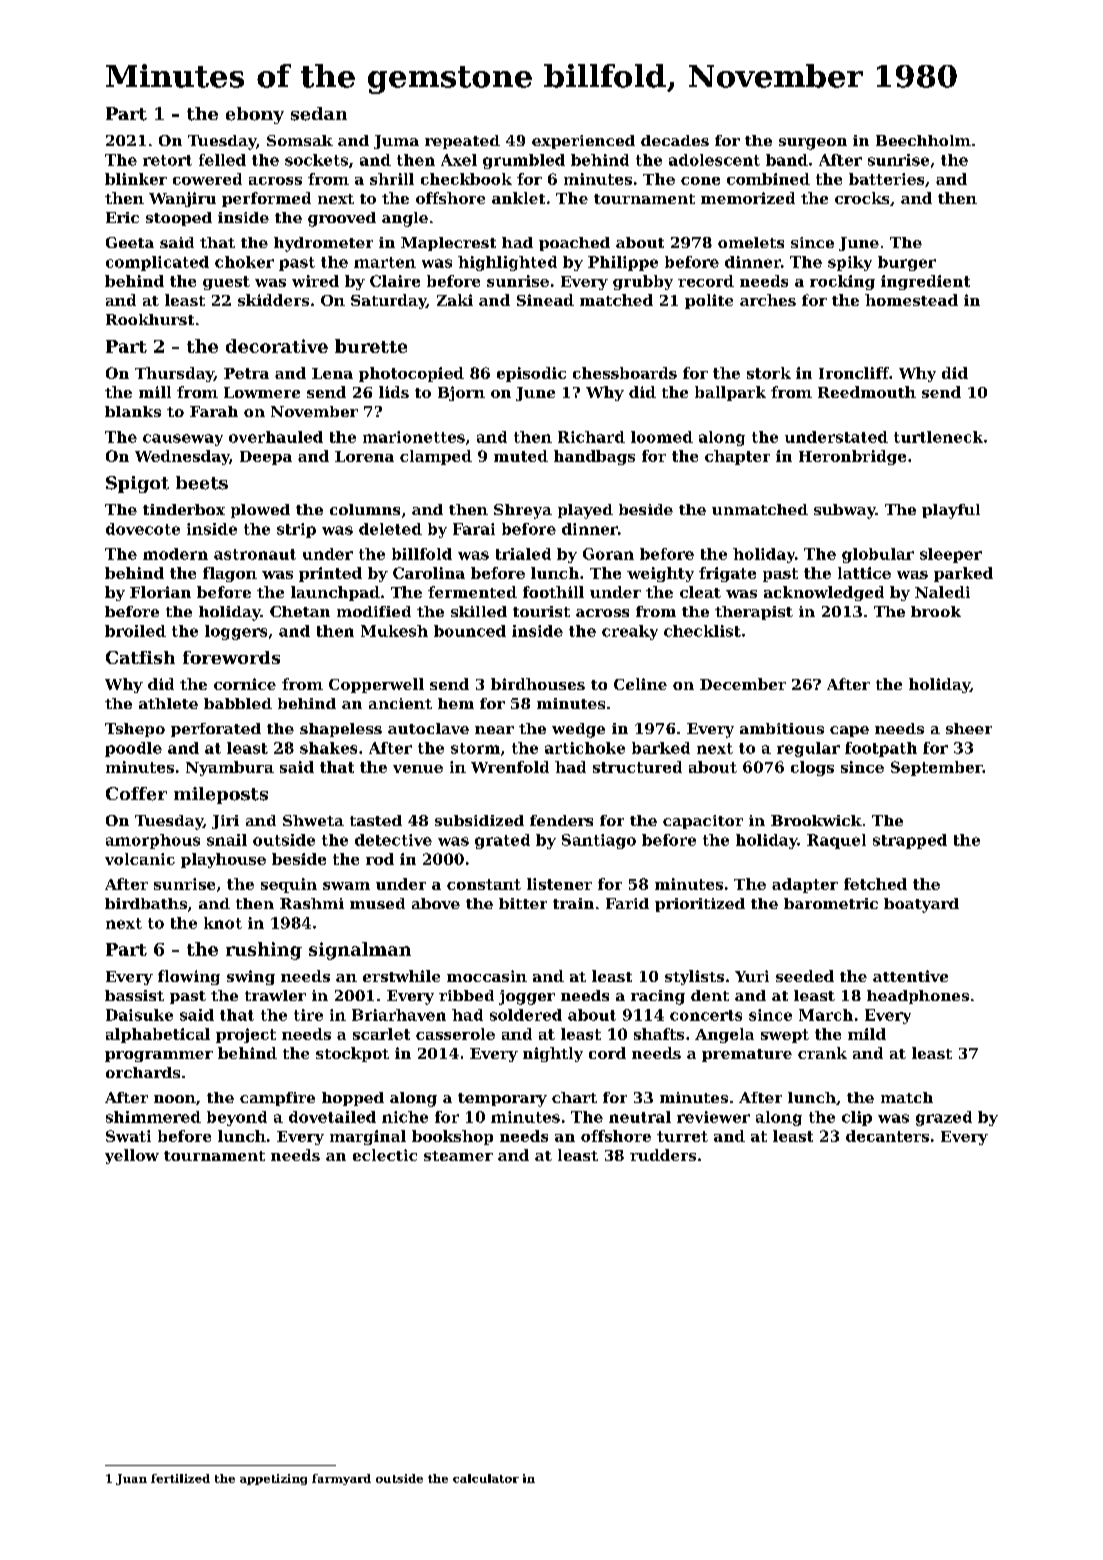  What do you see at coordinates (661, 748) in the screenshot?
I see `barked` at bounding box center [661, 748].
